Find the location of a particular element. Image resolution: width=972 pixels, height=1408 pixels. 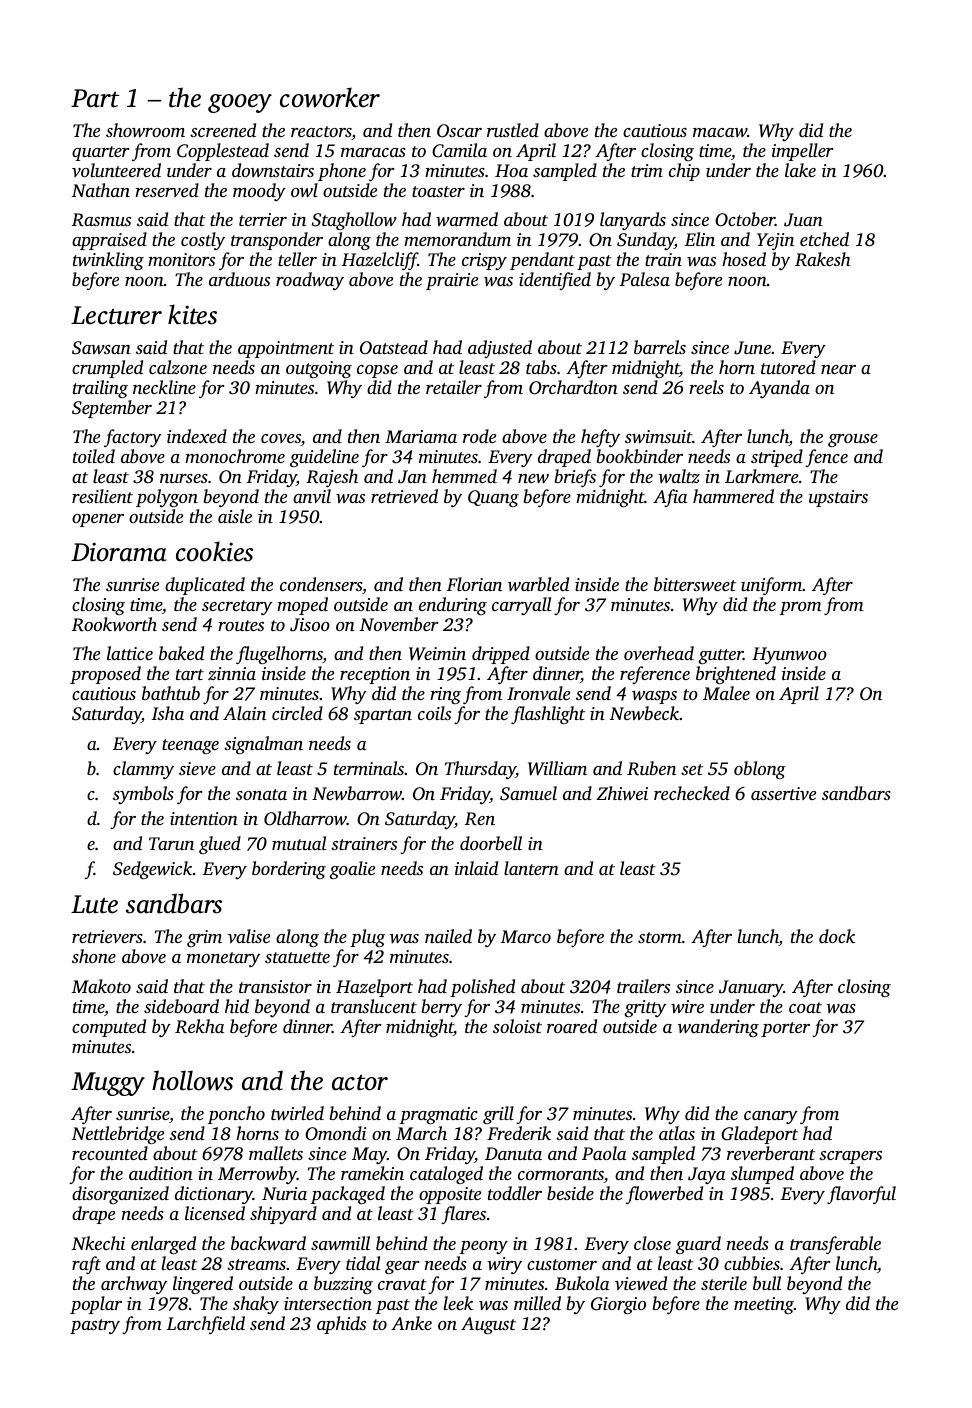

Rookworth is located at coordinates (114, 624).
